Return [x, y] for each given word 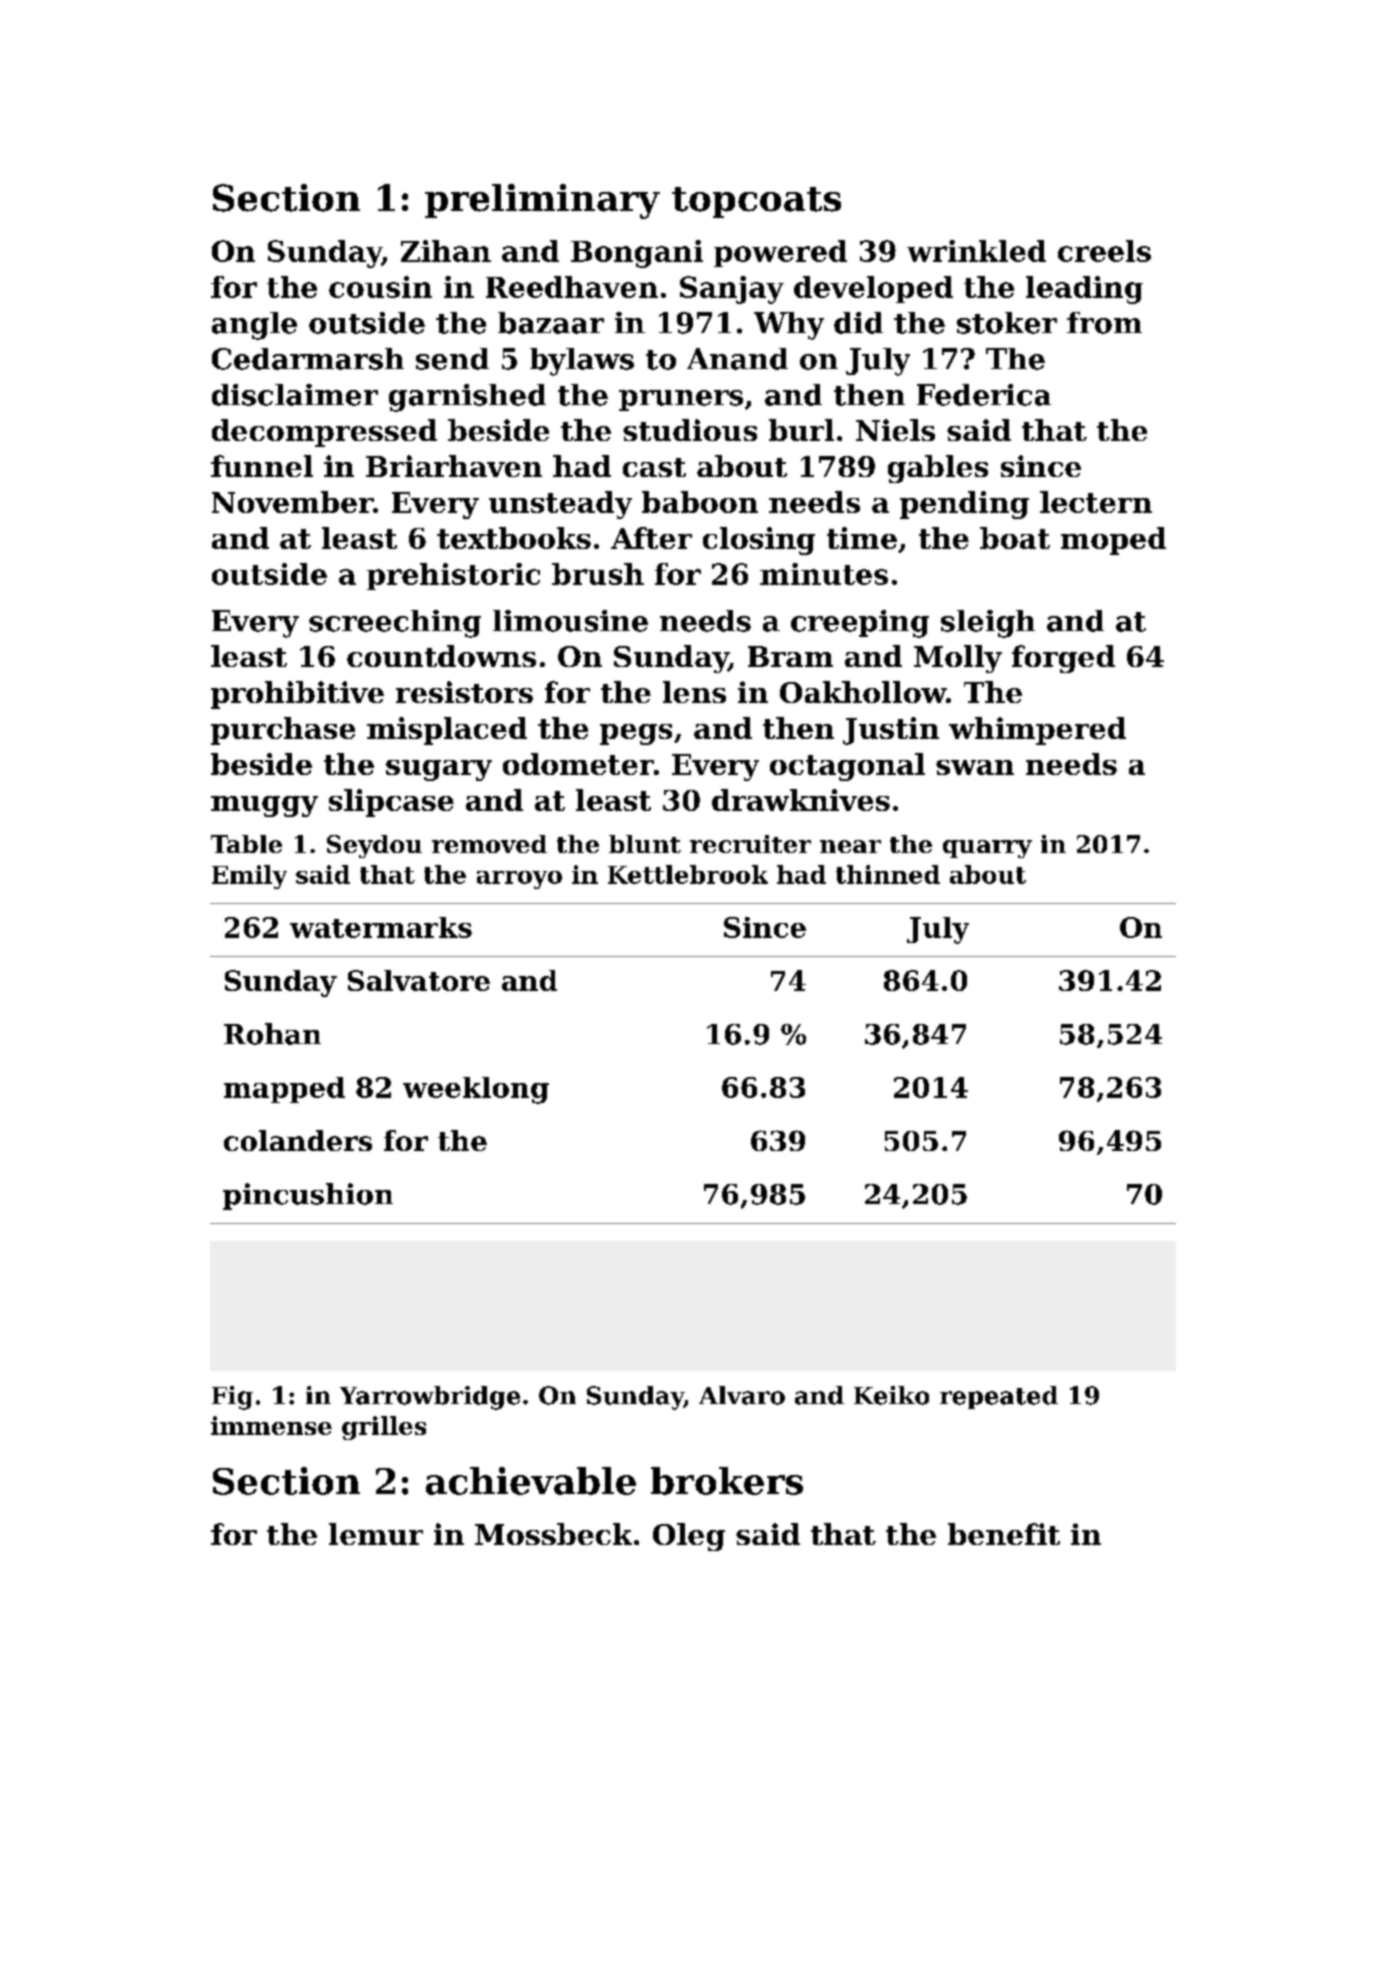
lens [694, 692]
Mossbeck [553, 1534]
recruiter [750, 844]
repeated [999, 1397]
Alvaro [742, 1395]
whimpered [1037, 731]
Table [246, 844]
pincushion [308, 1196]
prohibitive [297, 695]
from [1104, 323]
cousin [380, 287]
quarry [987, 849]
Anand [737, 359]
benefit [1004, 1534]
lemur [376, 1534]
